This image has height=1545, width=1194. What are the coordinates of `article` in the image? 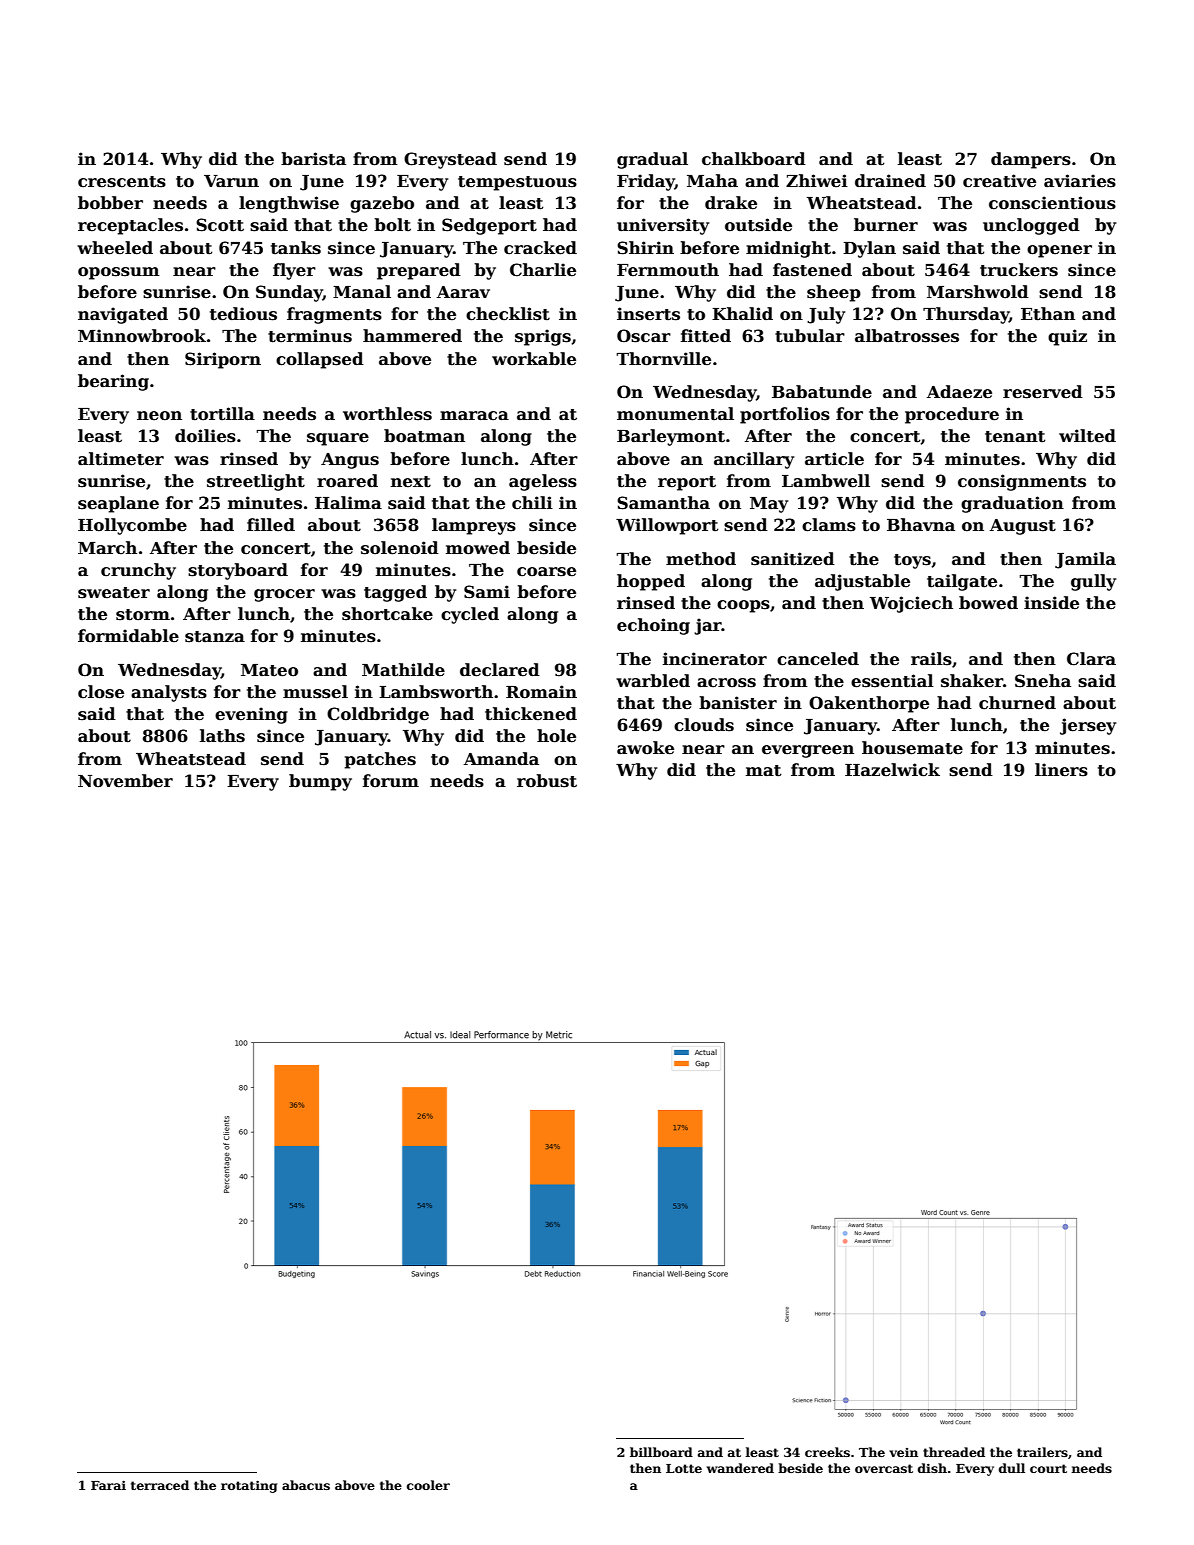 It's located at (834, 459).
